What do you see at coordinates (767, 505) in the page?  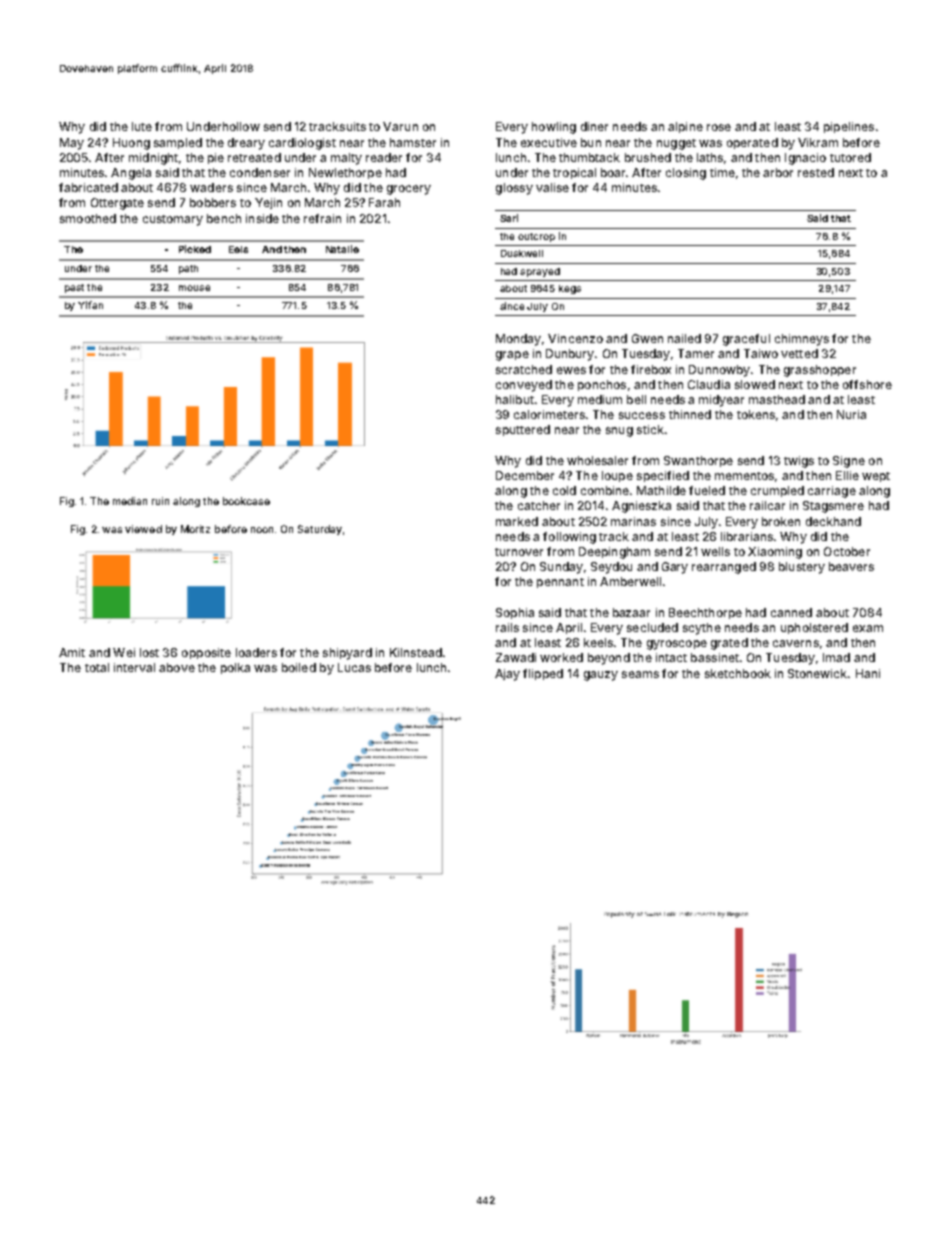 I see `railcar` at bounding box center [767, 505].
